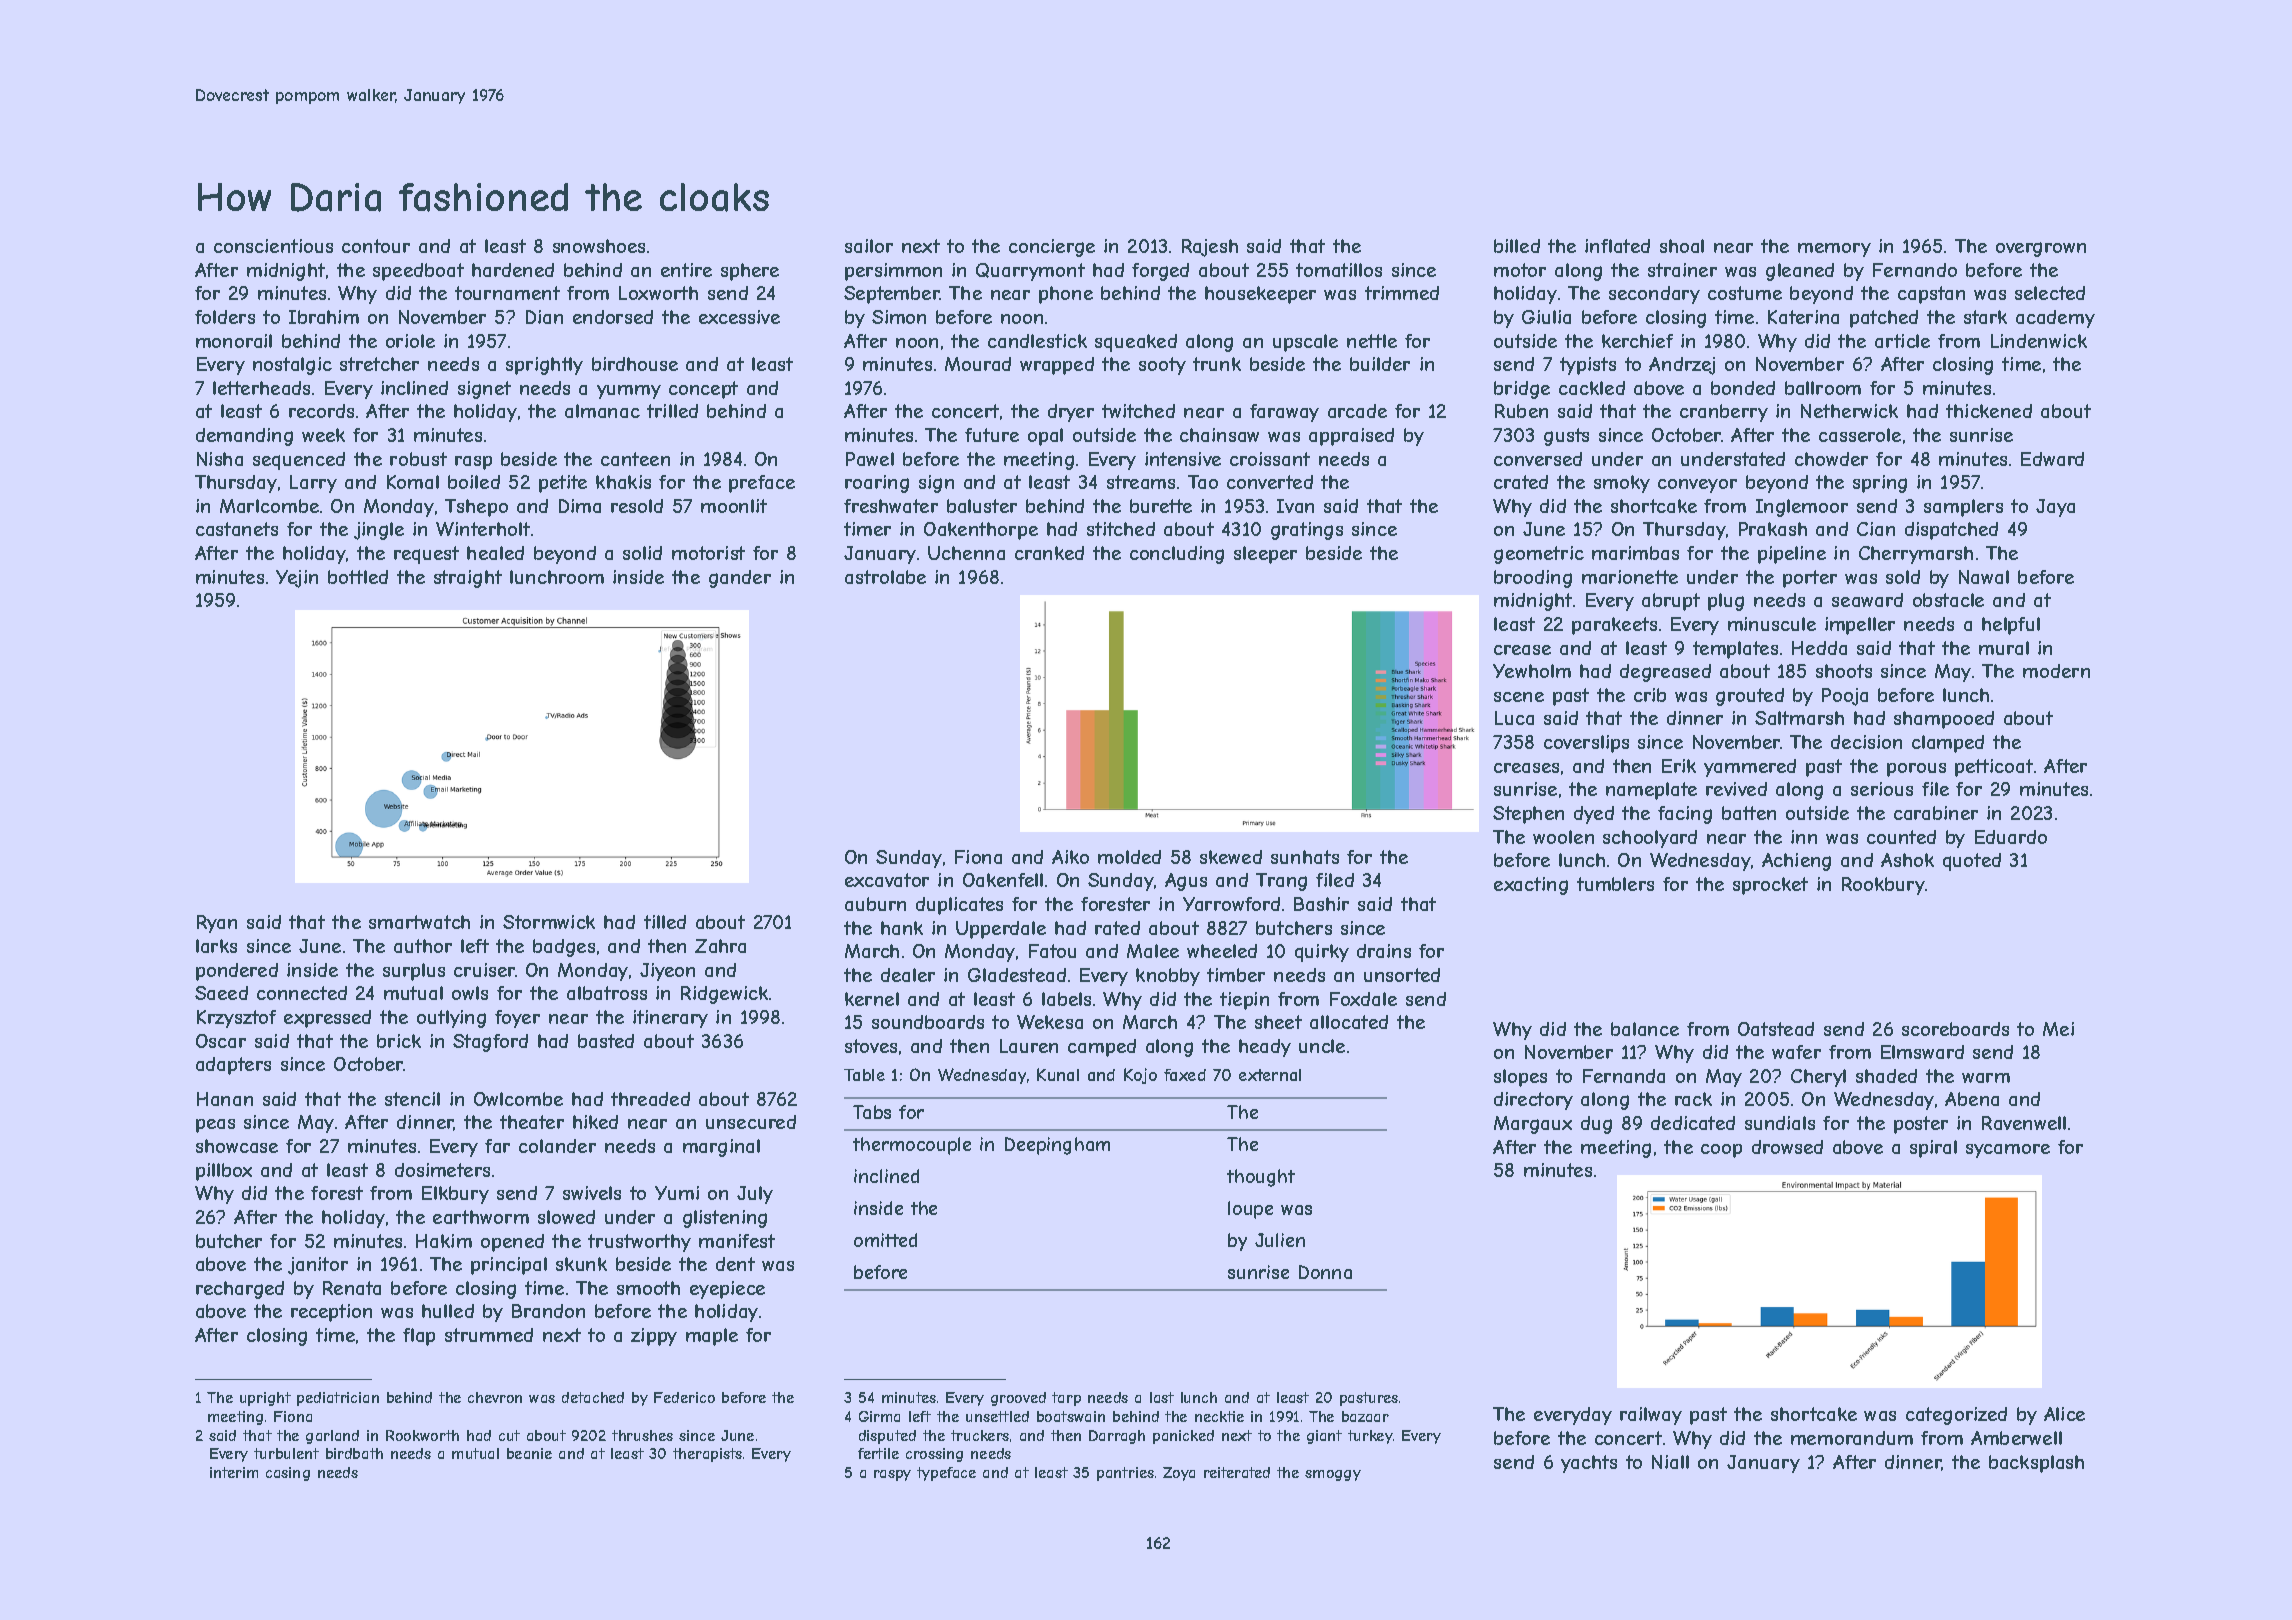 Image resolution: width=2292 pixels, height=1620 pixels. What do you see at coordinates (297, 579) in the image?
I see `Yejin` at bounding box center [297, 579].
